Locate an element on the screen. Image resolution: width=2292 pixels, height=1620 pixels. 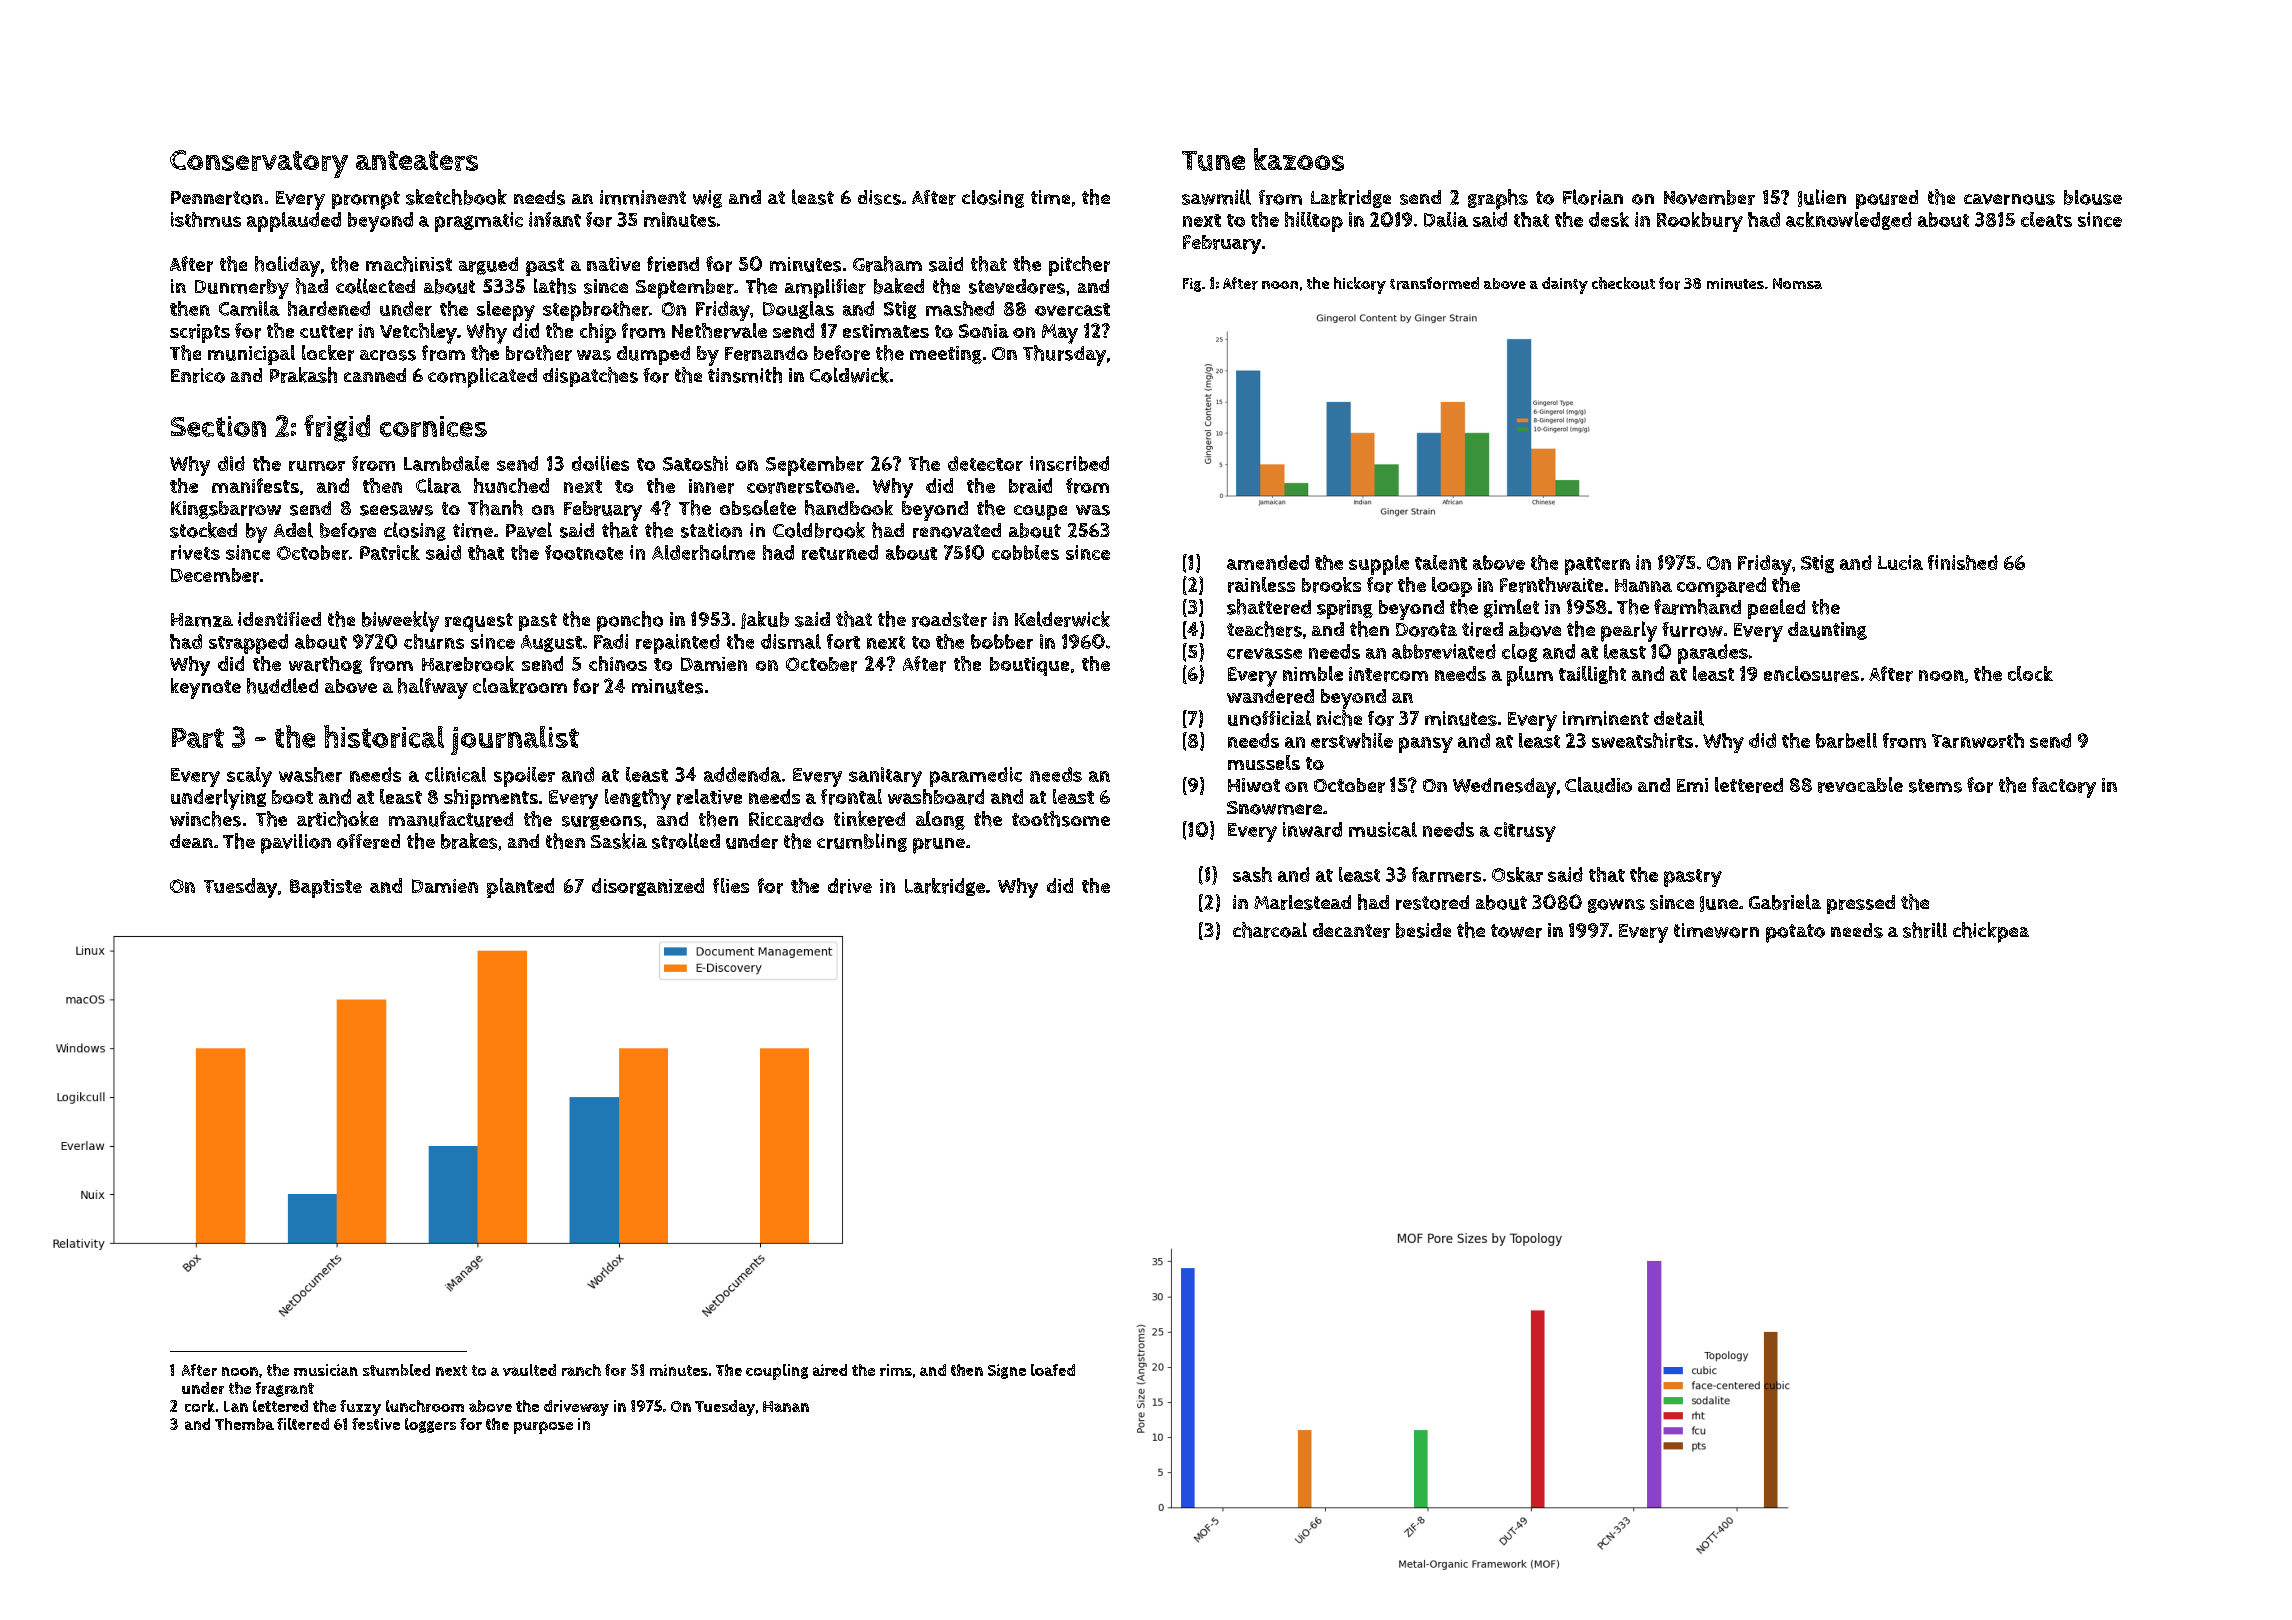
loafed is located at coordinates (1053, 1370).
